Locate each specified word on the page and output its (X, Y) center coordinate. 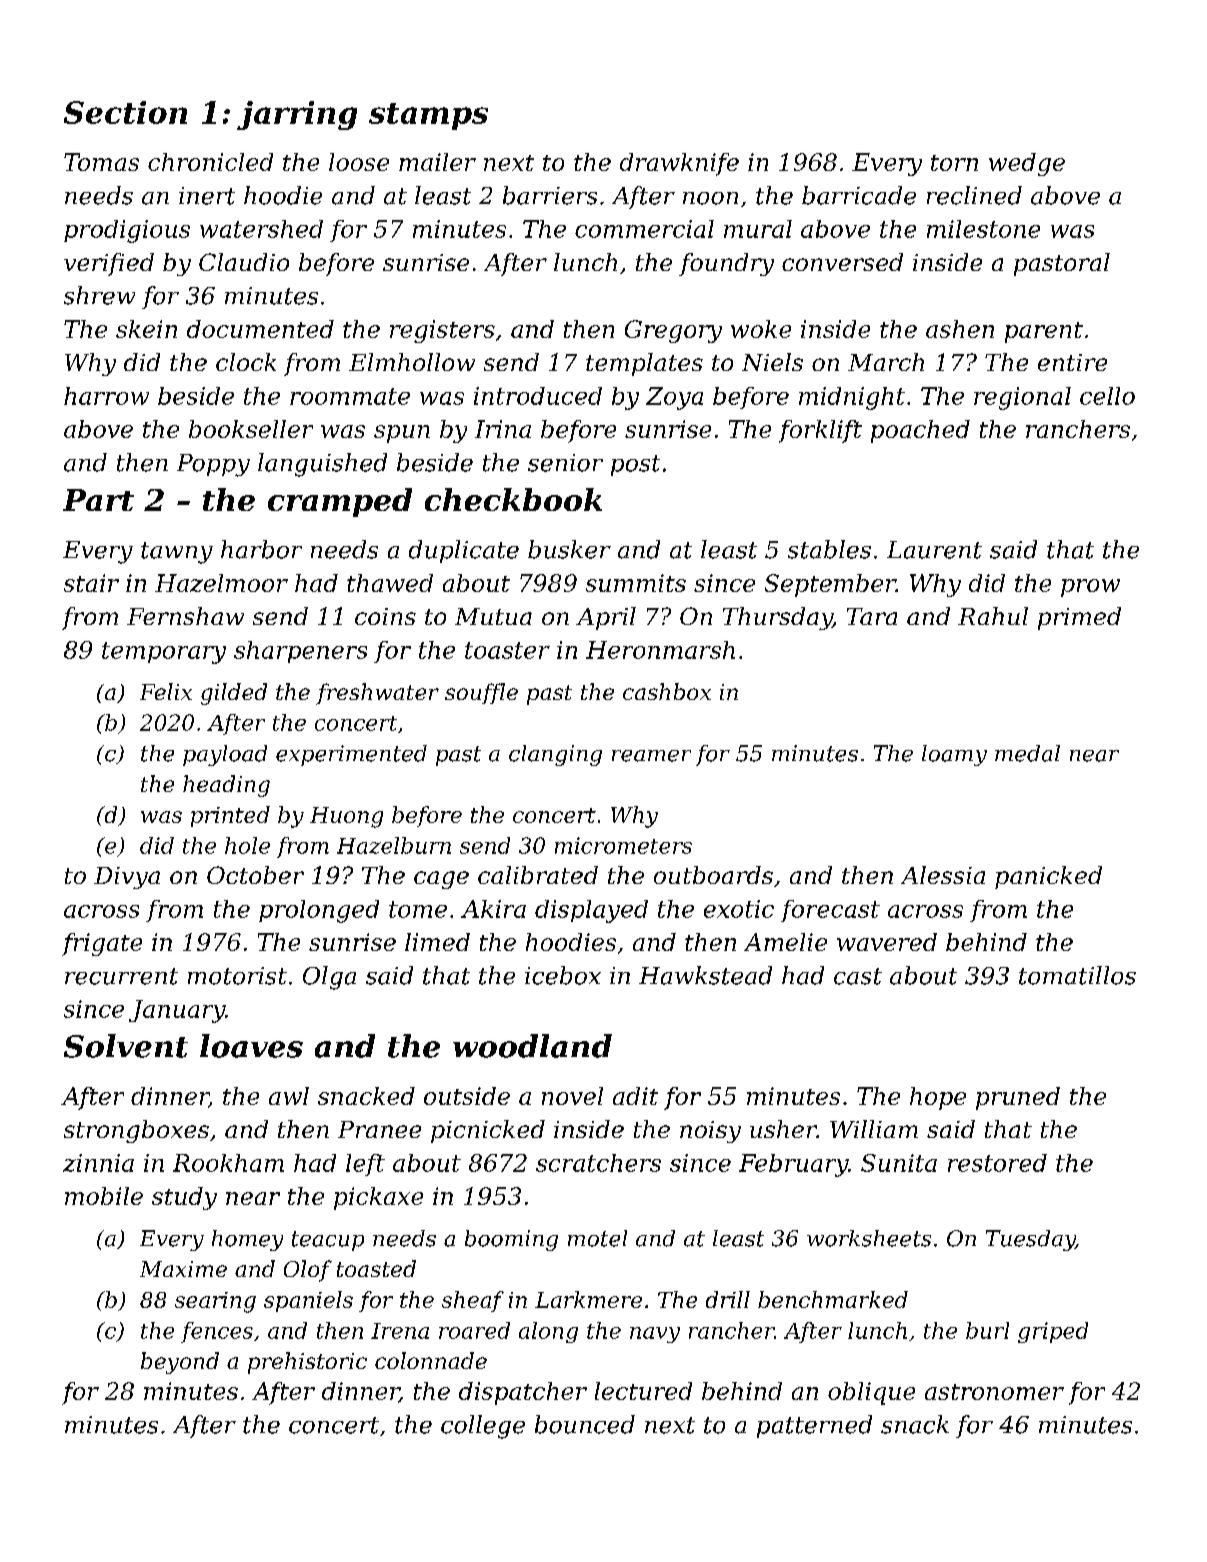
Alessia (943, 875)
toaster (507, 650)
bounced (585, 1424)
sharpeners (300, 652)
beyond (180, 1363)
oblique (871, 1393)
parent (1044, 332)
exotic (739, 909)
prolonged (319, 911)
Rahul (993, 616)
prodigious (127, 231)
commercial (644, 229)
